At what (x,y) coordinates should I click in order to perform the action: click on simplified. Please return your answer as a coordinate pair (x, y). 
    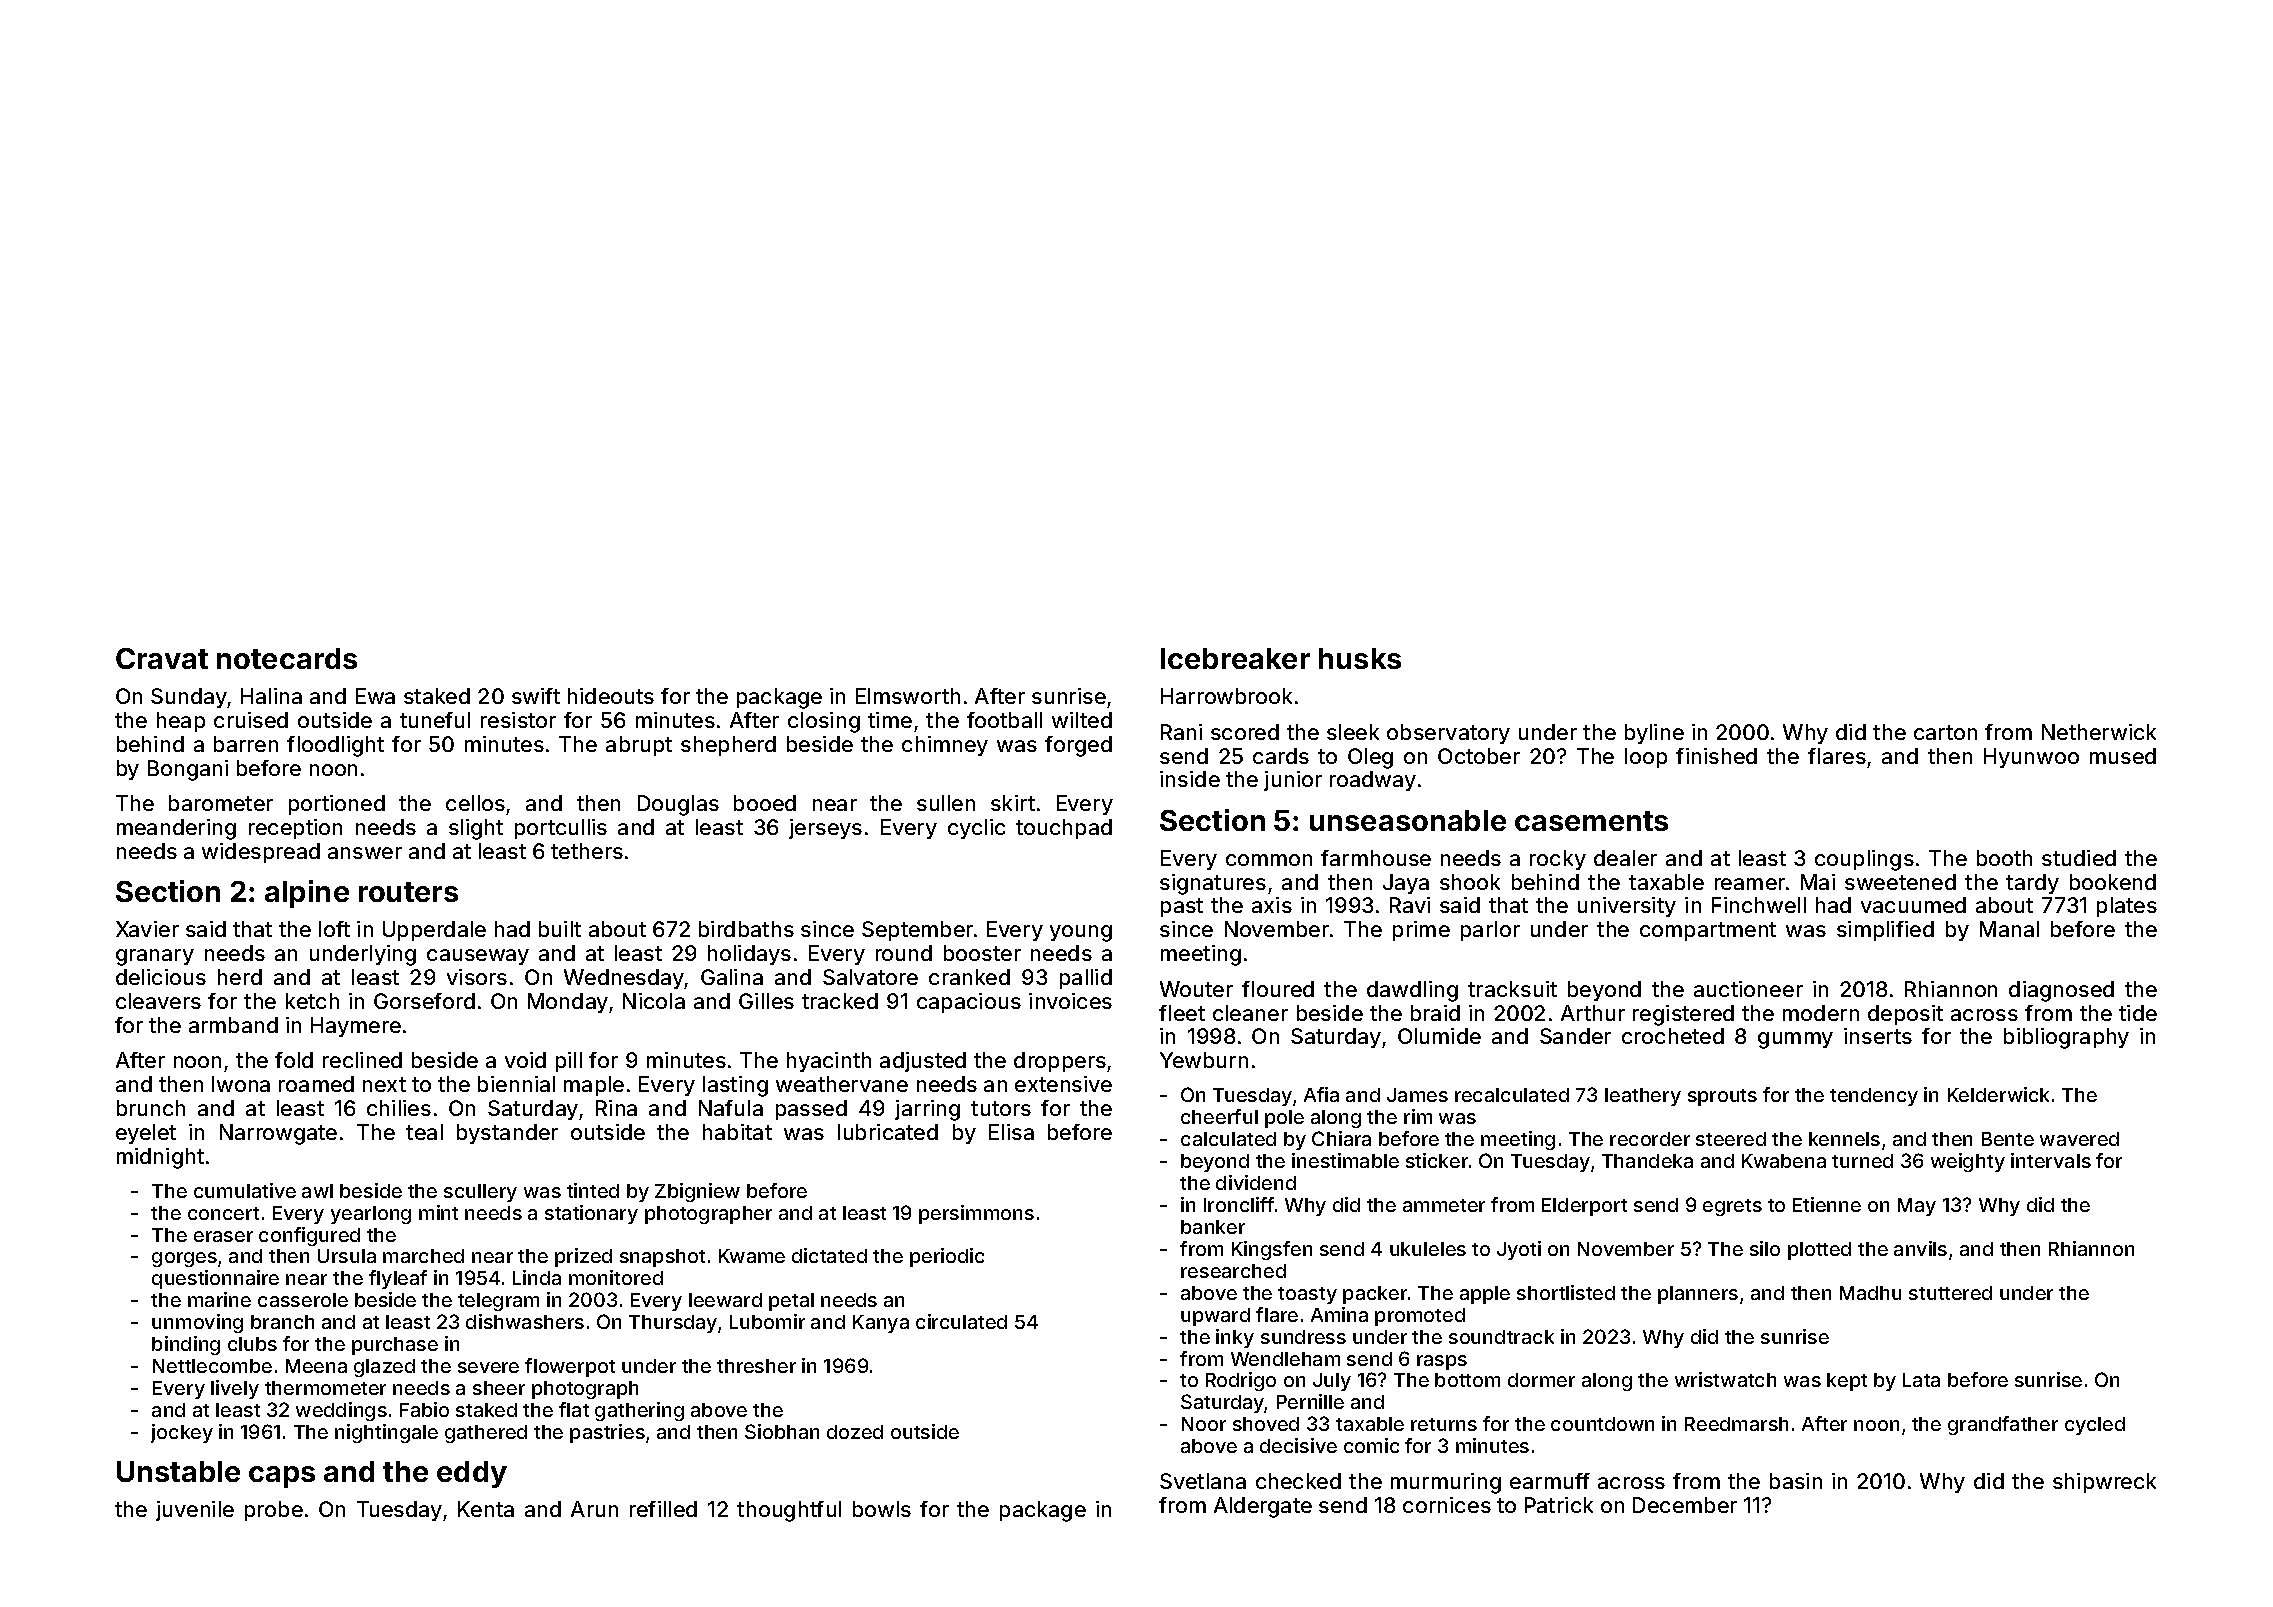
    Looking at the image, I should click on (1885, 931).
